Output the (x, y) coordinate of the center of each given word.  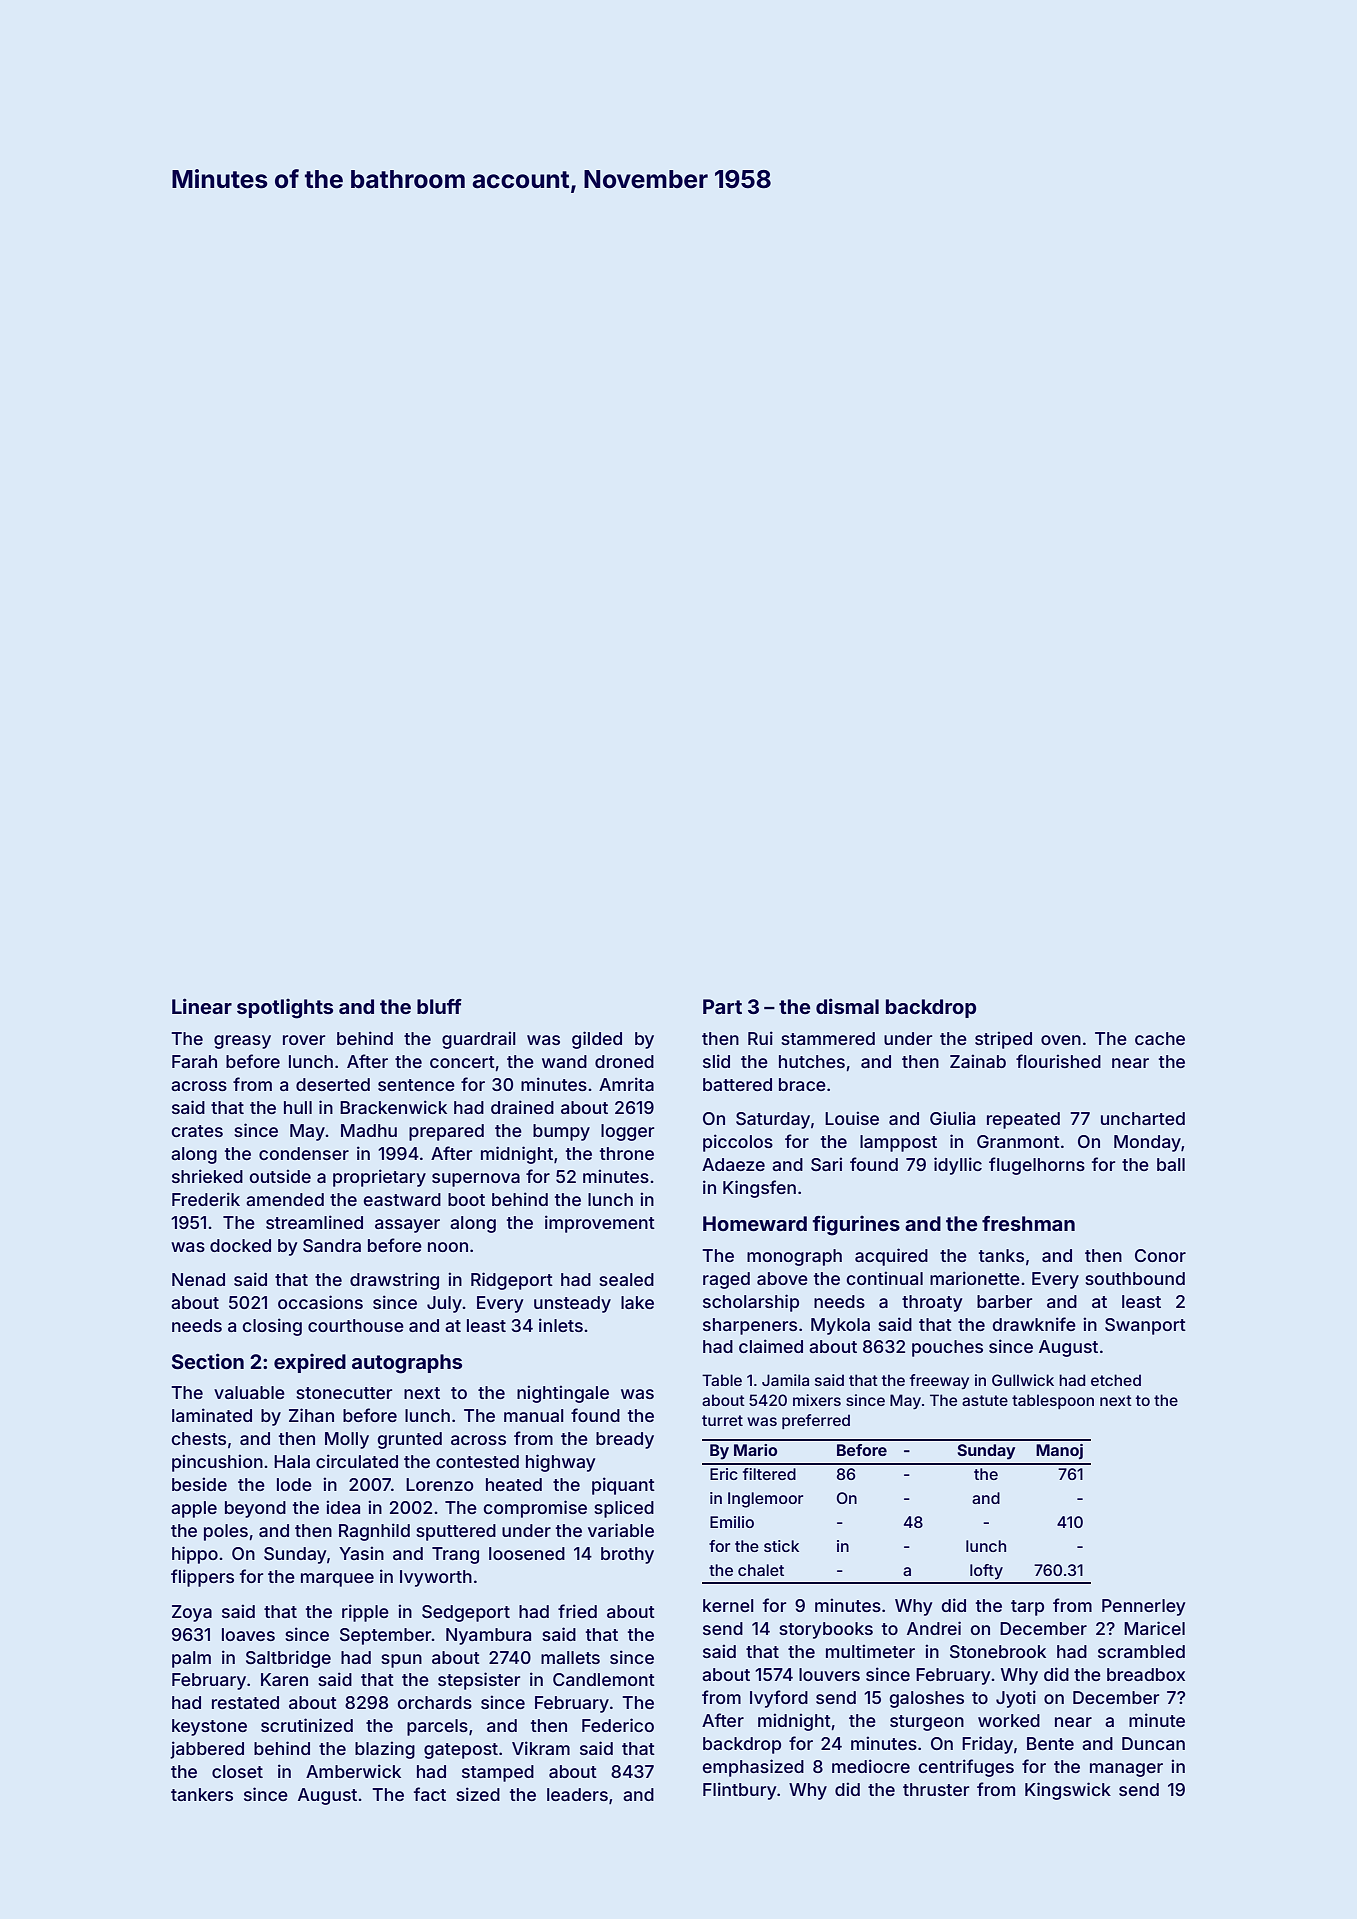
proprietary (379, 1178)
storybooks (826, 1630)
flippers (202, 1578)
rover (304, 1040)
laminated (212, 1415)
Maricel (1154, 1628)
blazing (385, 1750)
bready (625, 1440)
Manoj (1059, 1451)
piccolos (738, 1143)
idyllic (958, 1166)
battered (737, 1084)
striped (1003, 1040)
